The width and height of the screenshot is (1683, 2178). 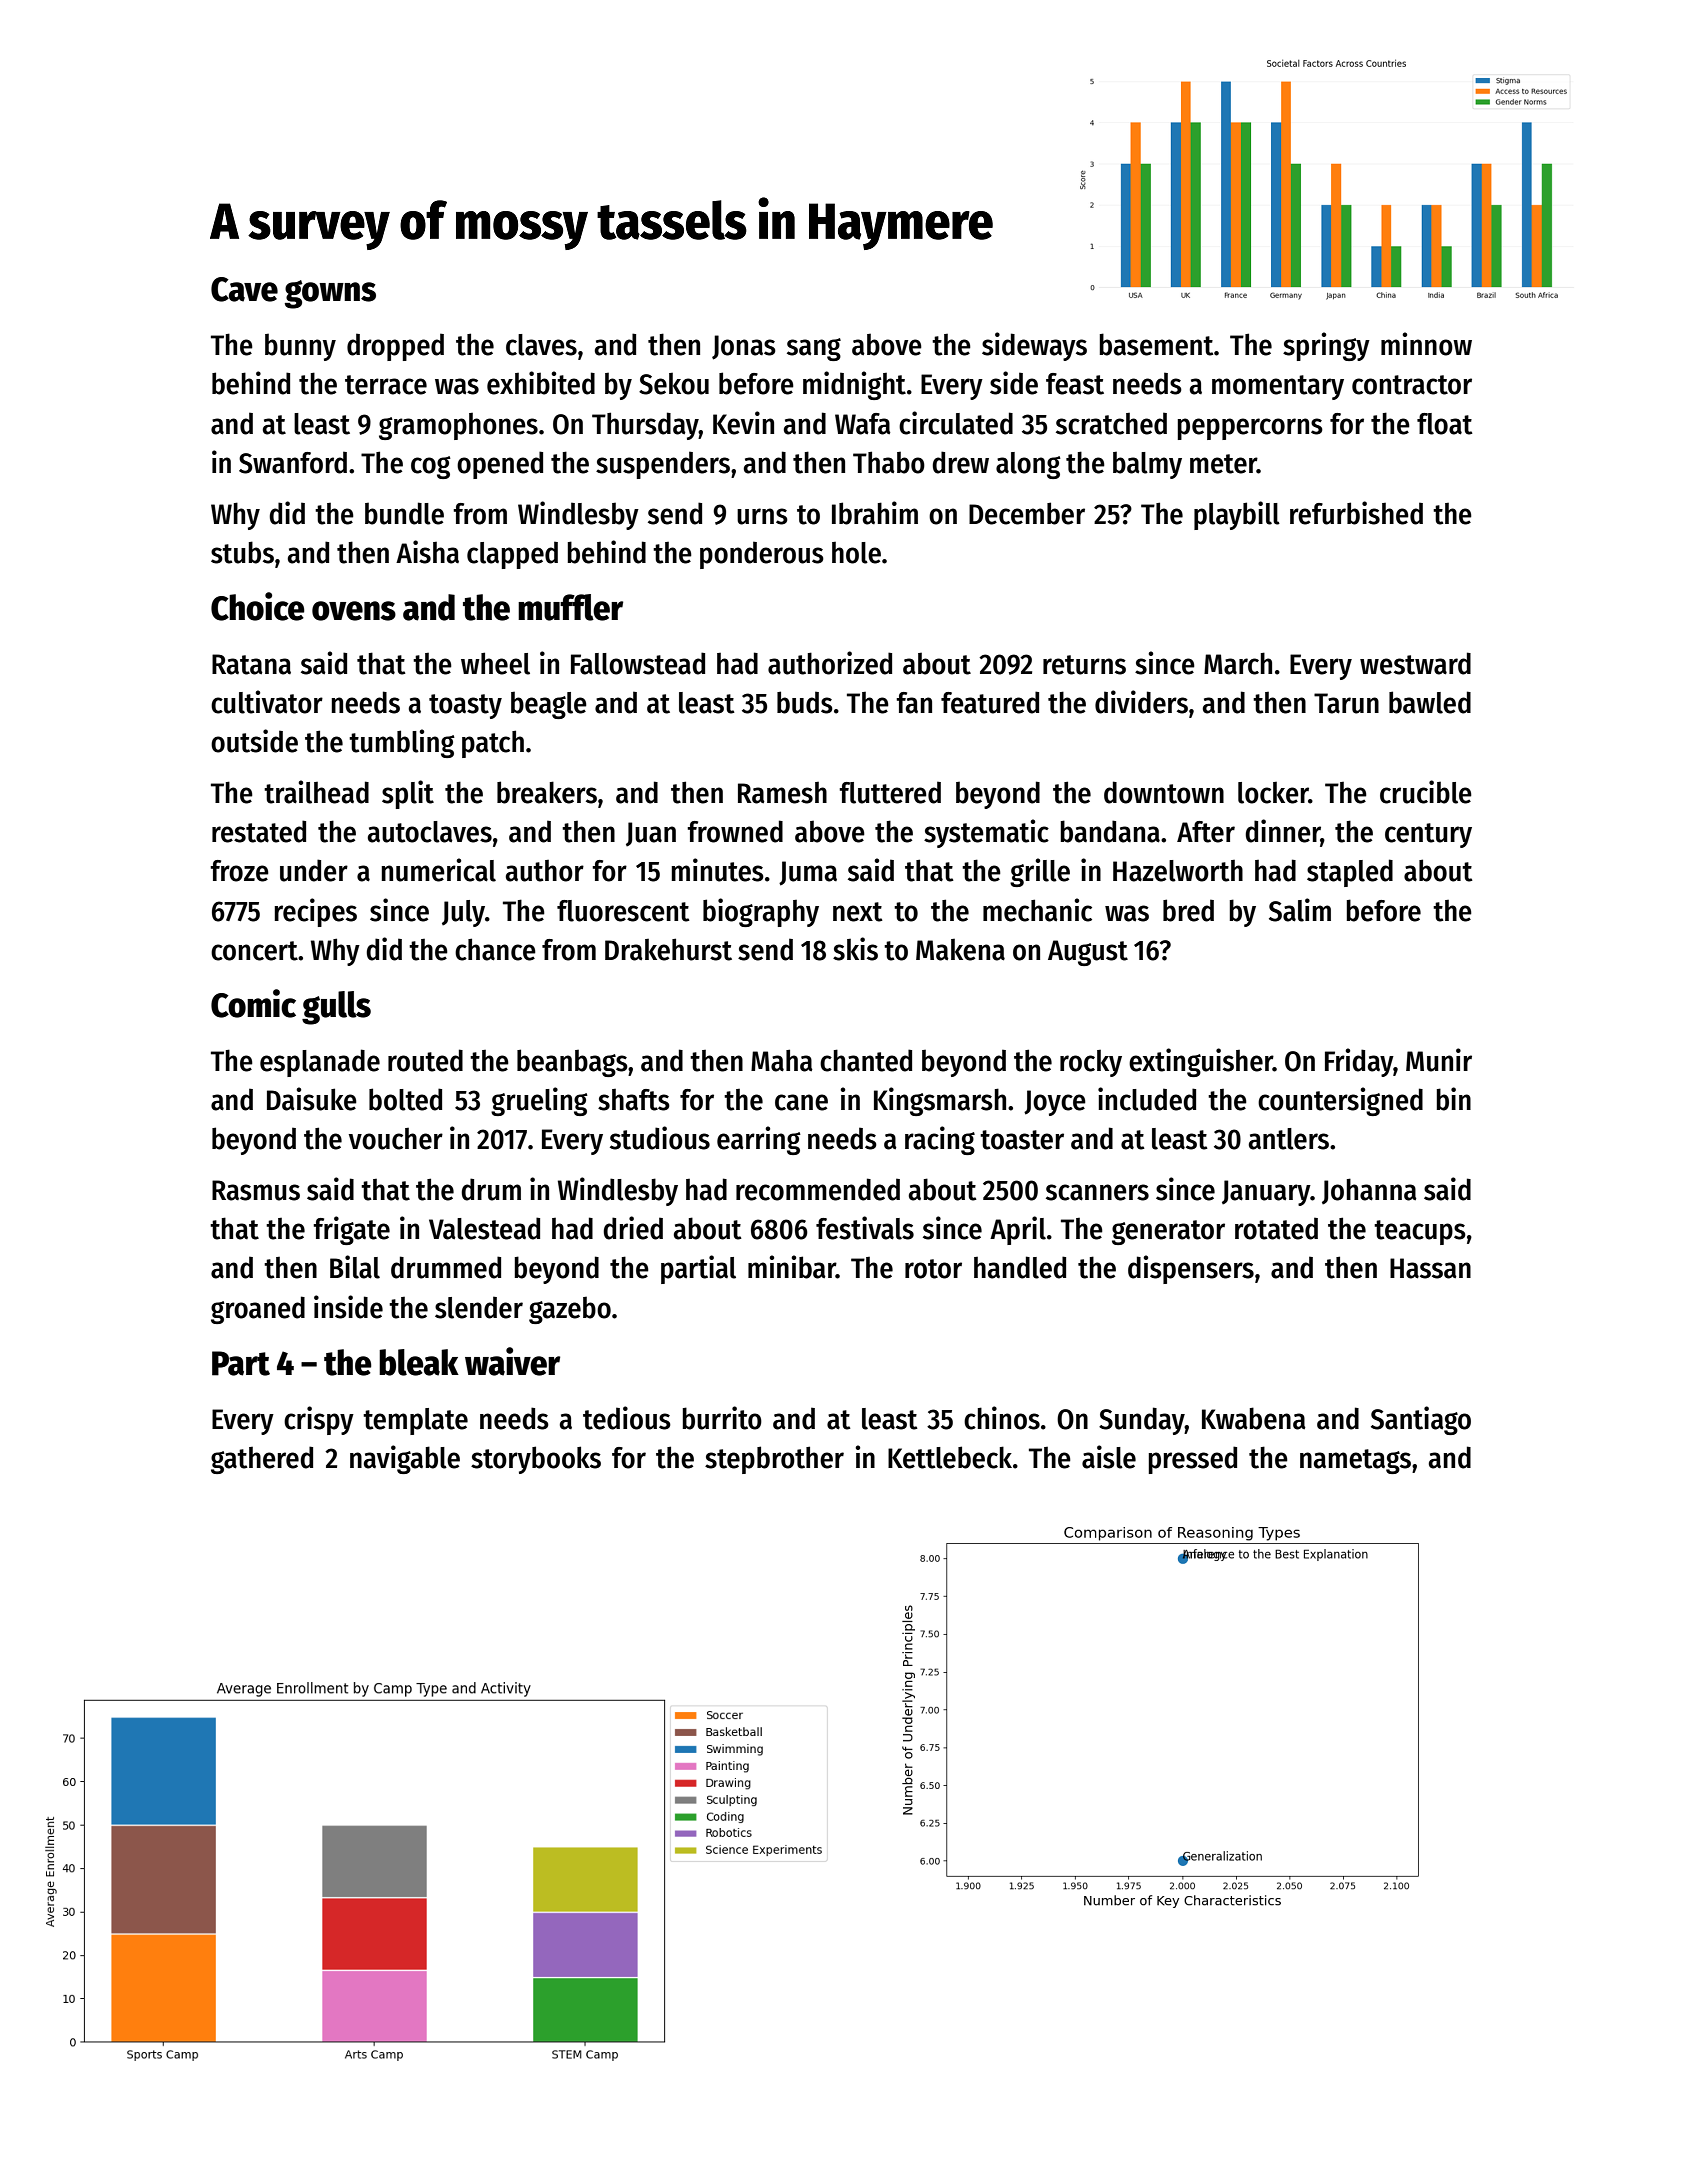 What do you see at coordinates (1355, 1461) in the screenshot?
I see `nametags` at bounding box center [1355, 1461].
